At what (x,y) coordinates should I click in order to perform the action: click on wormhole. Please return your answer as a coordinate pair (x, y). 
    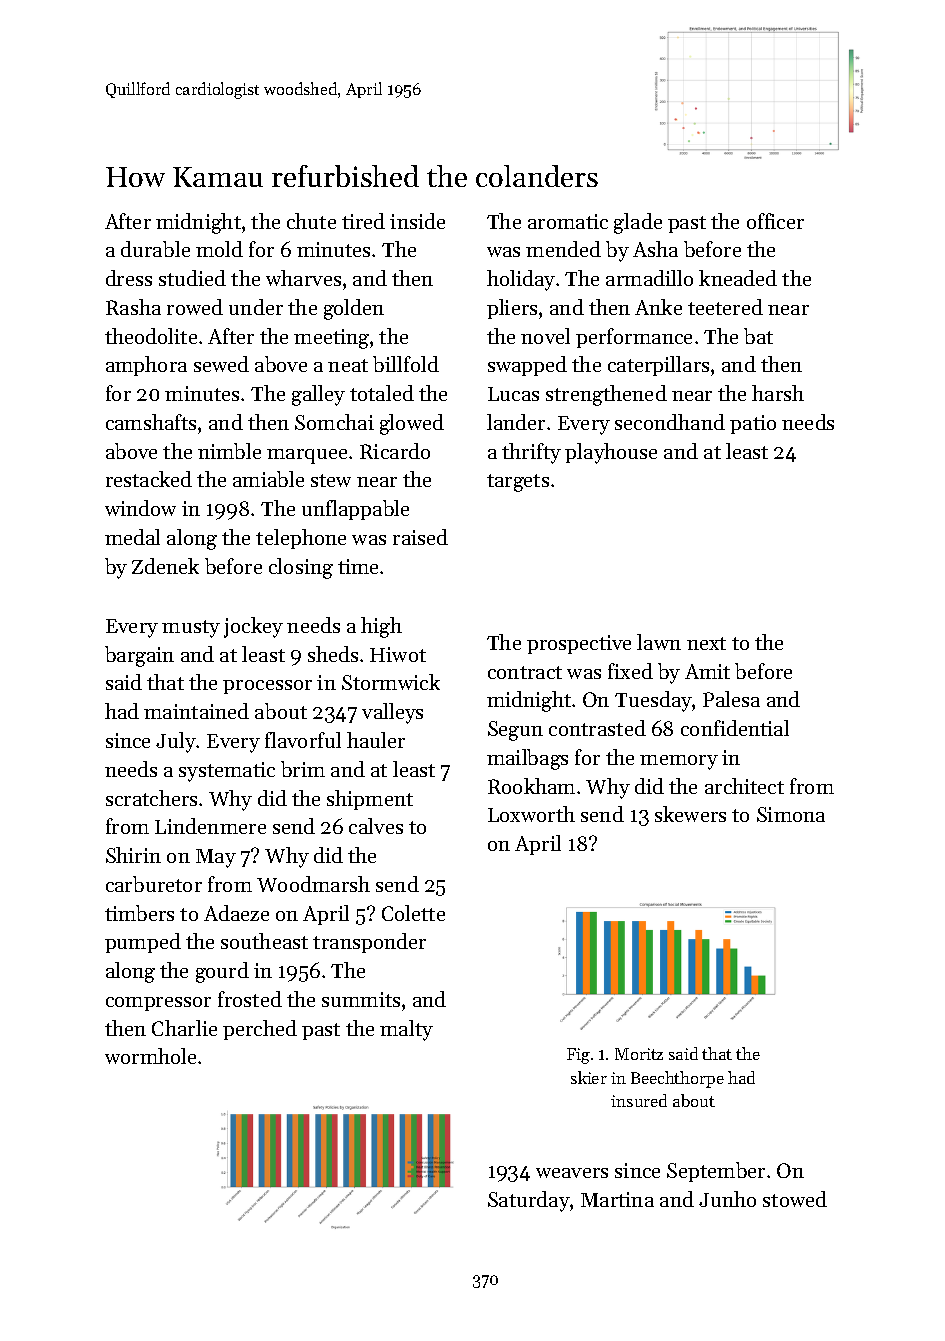
    Looking at the image, I should click on (150, 1056).
